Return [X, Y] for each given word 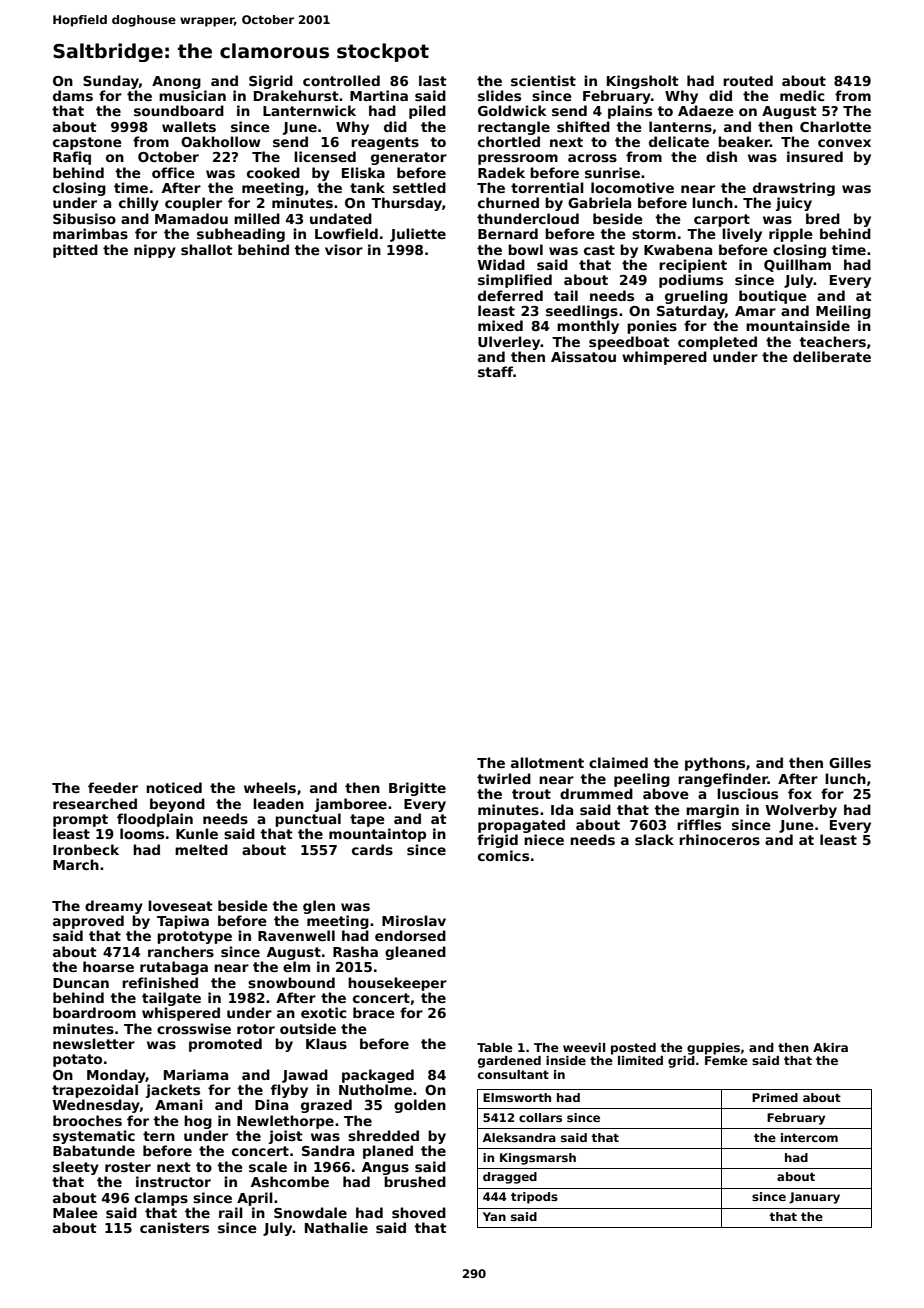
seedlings [582, 312]
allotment [547, 762]
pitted [75, 251]
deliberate [832, 356]
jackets [173, 1091]
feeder [113, 787]
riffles [699, 824]
